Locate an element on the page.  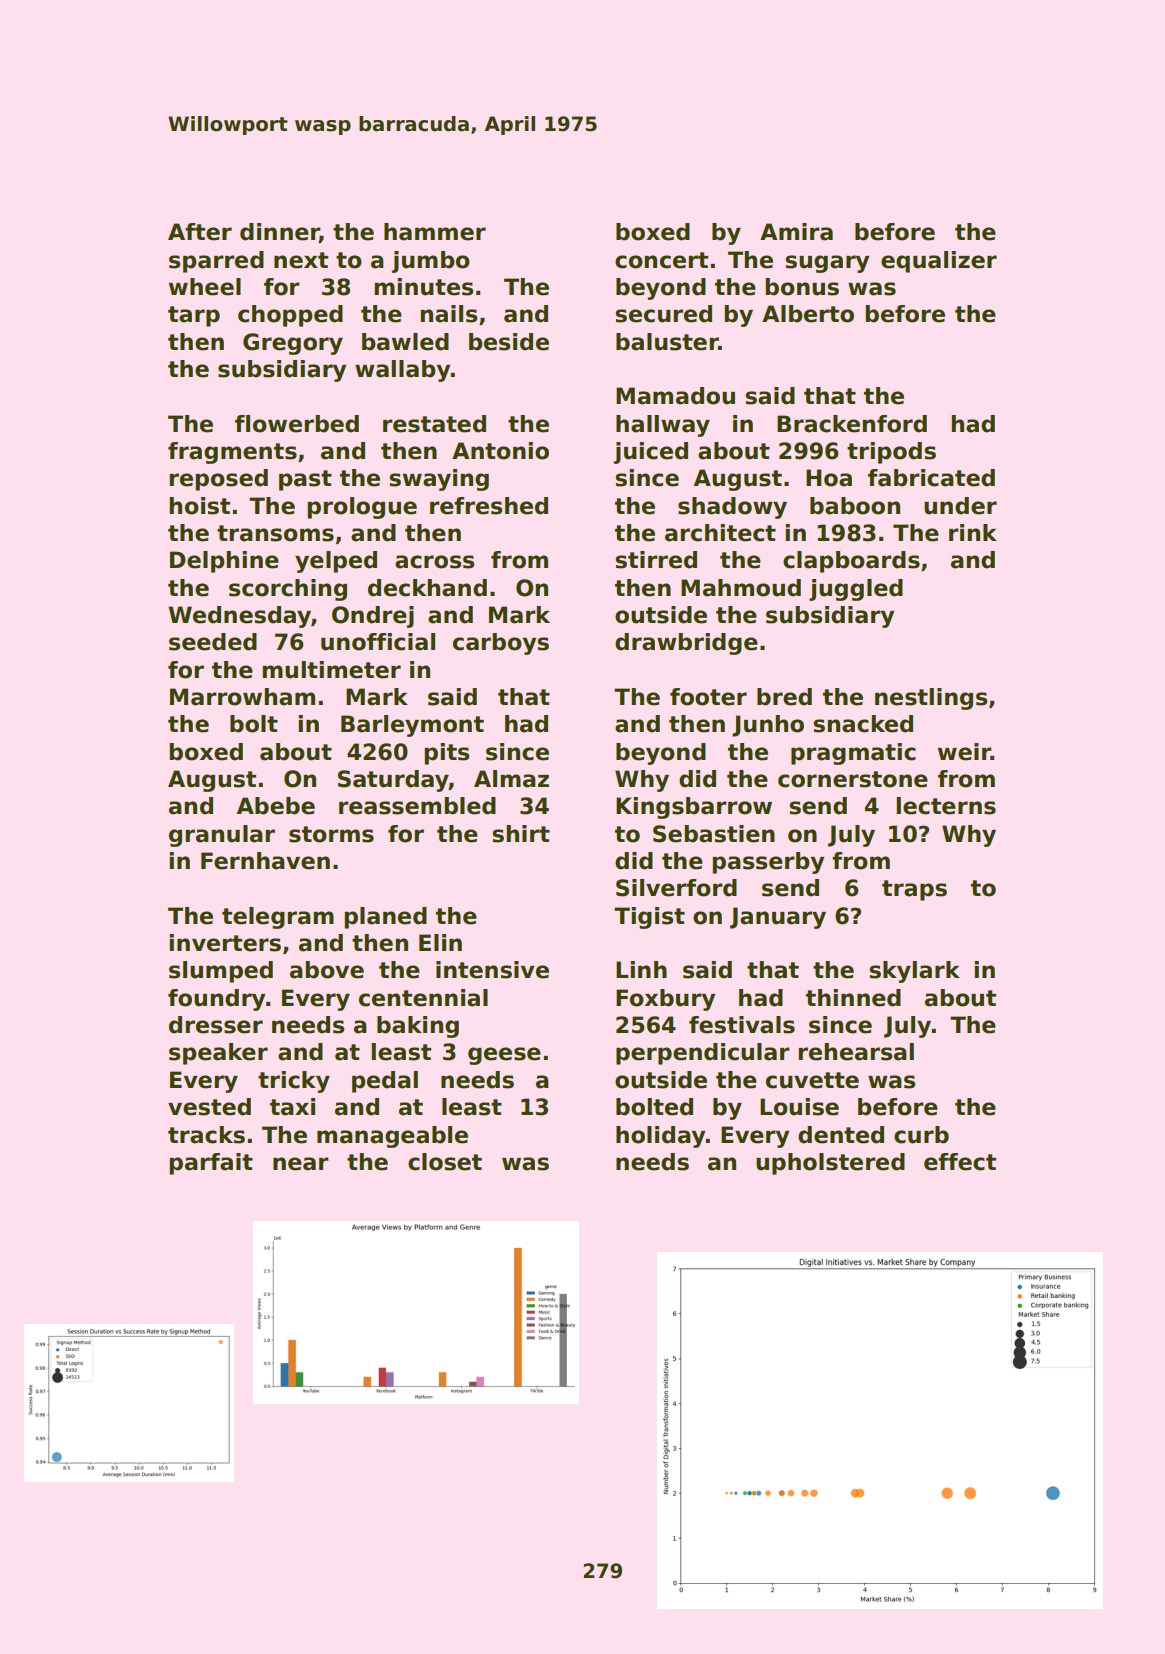
telegram is located at coordinates (278, 918).
